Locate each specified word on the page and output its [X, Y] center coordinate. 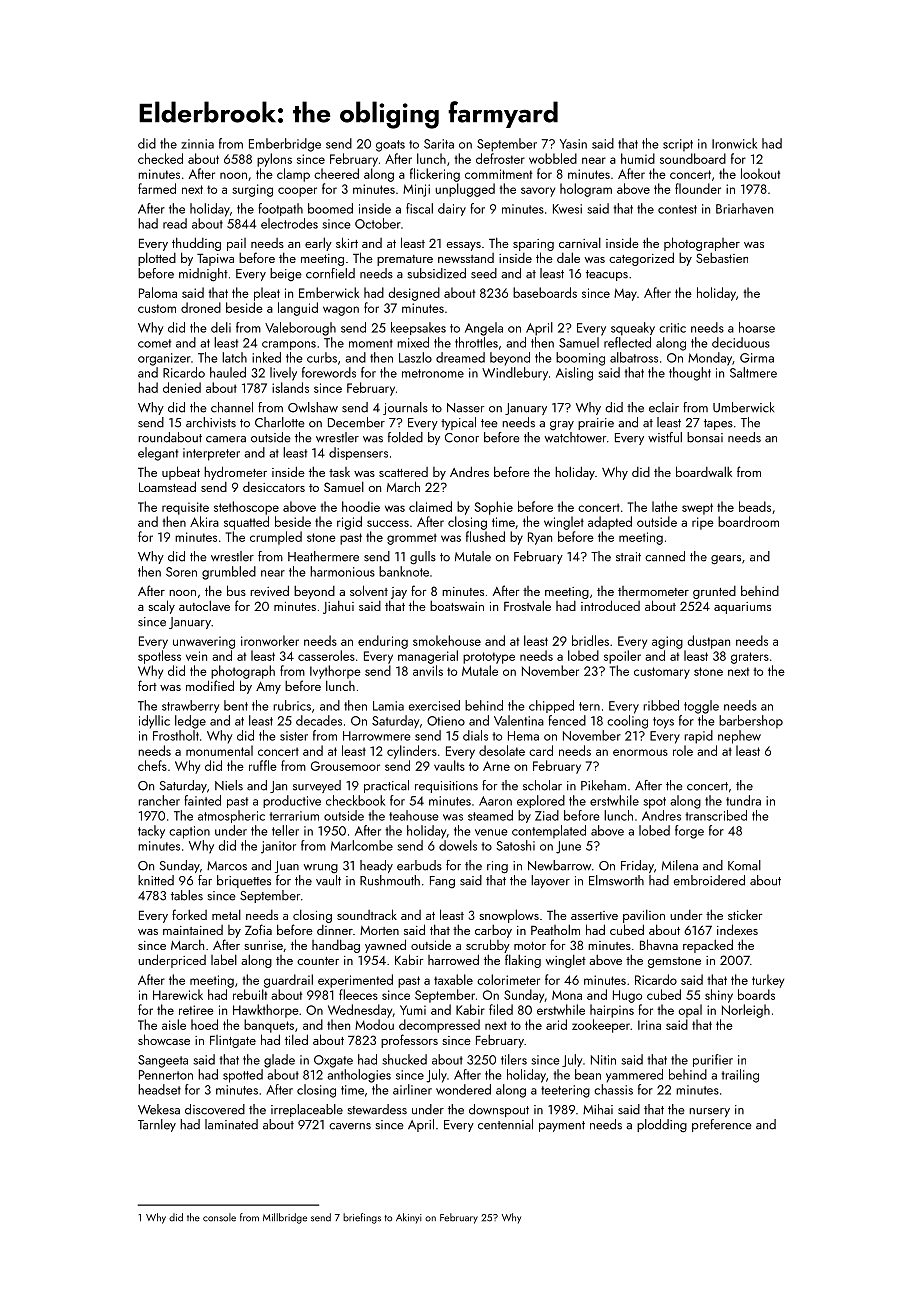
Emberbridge [285, 145]
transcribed [716, 815]
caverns [350, 1126]
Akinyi [409, 1218]
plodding [662, 1126]
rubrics [292, 705]
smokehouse [447, 640]
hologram [586, 190]
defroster [500, 158]
